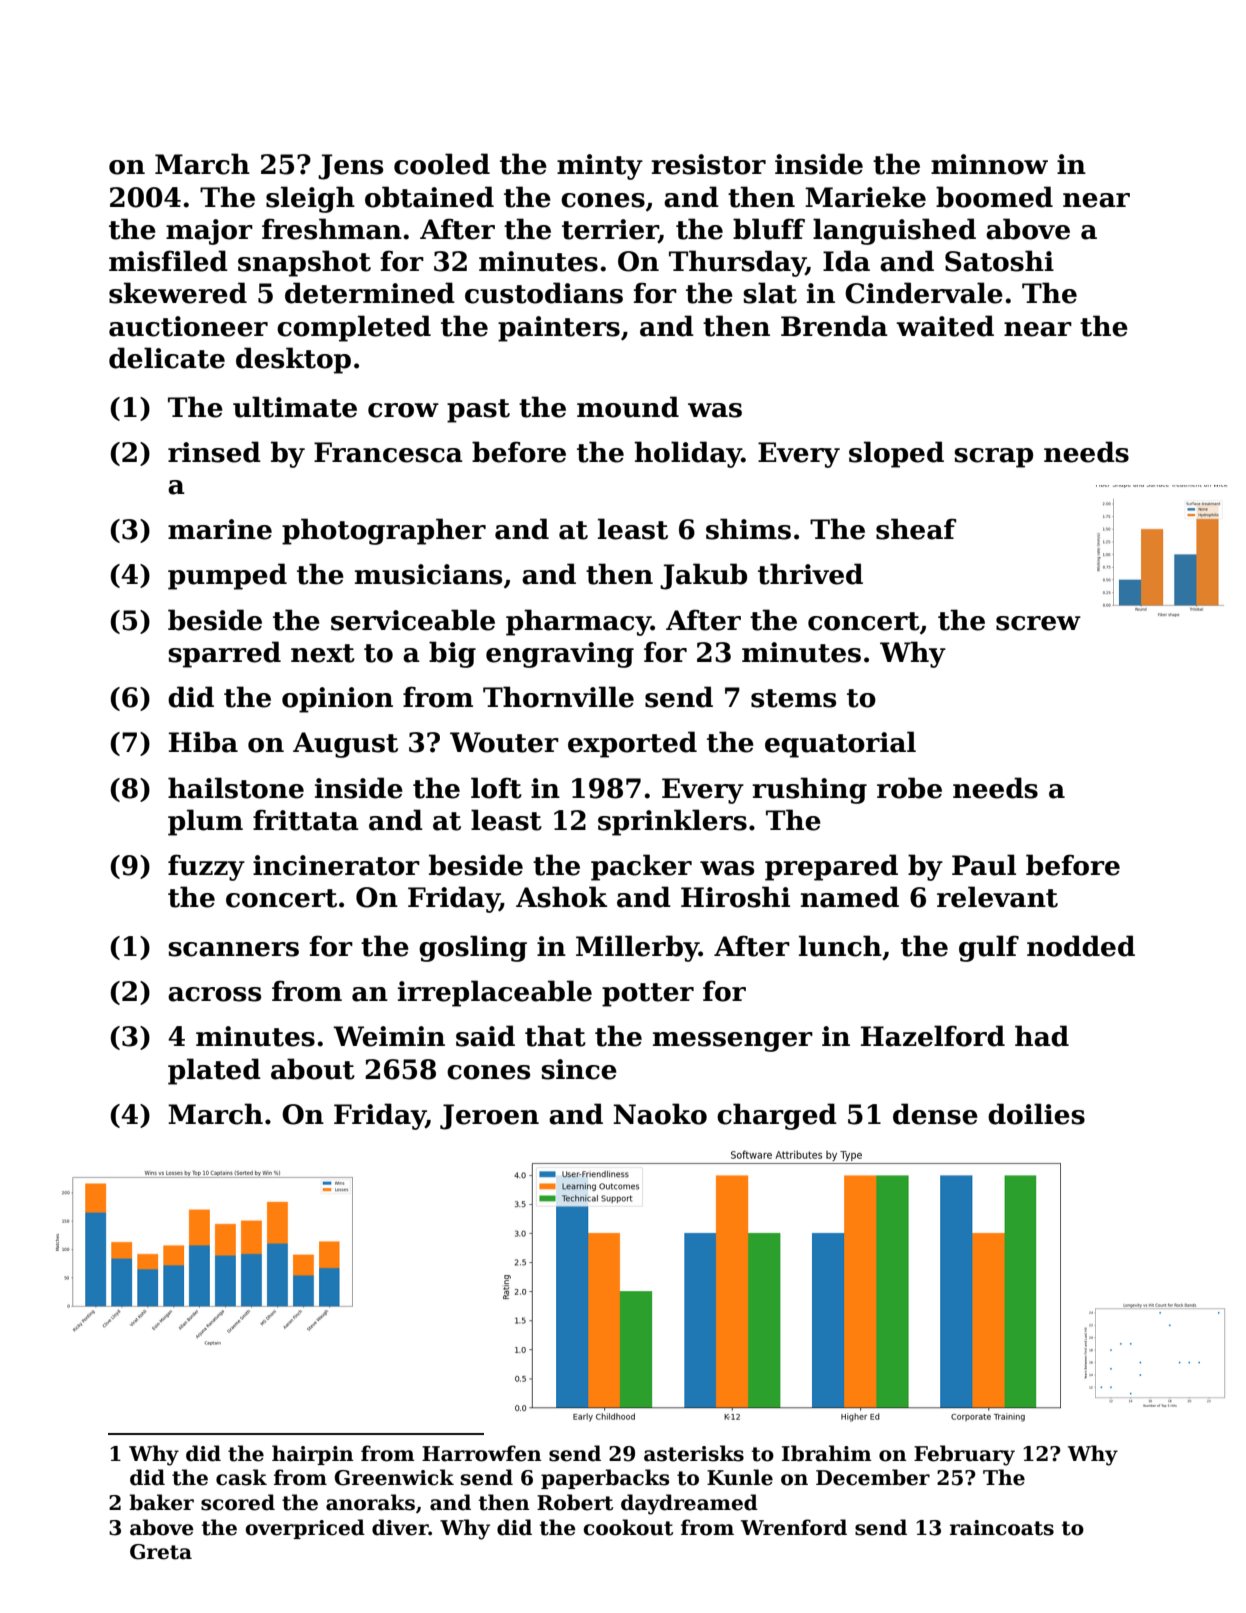  Describe the element at coordinates (865, 197) in the screenshot. I see `Marieke` at that location.
